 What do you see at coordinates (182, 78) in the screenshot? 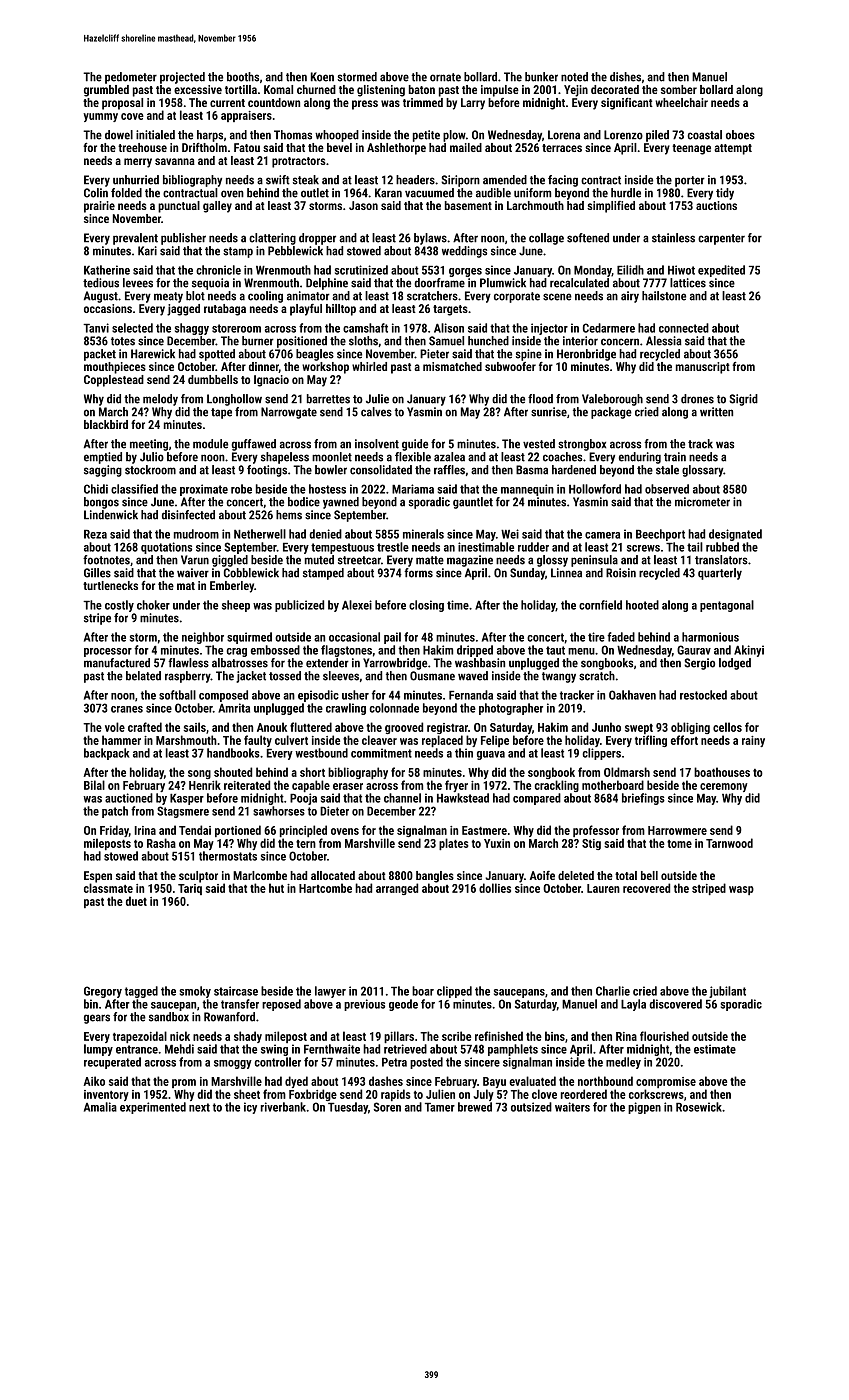
I see `projected` at bounding box center [182, 78].
